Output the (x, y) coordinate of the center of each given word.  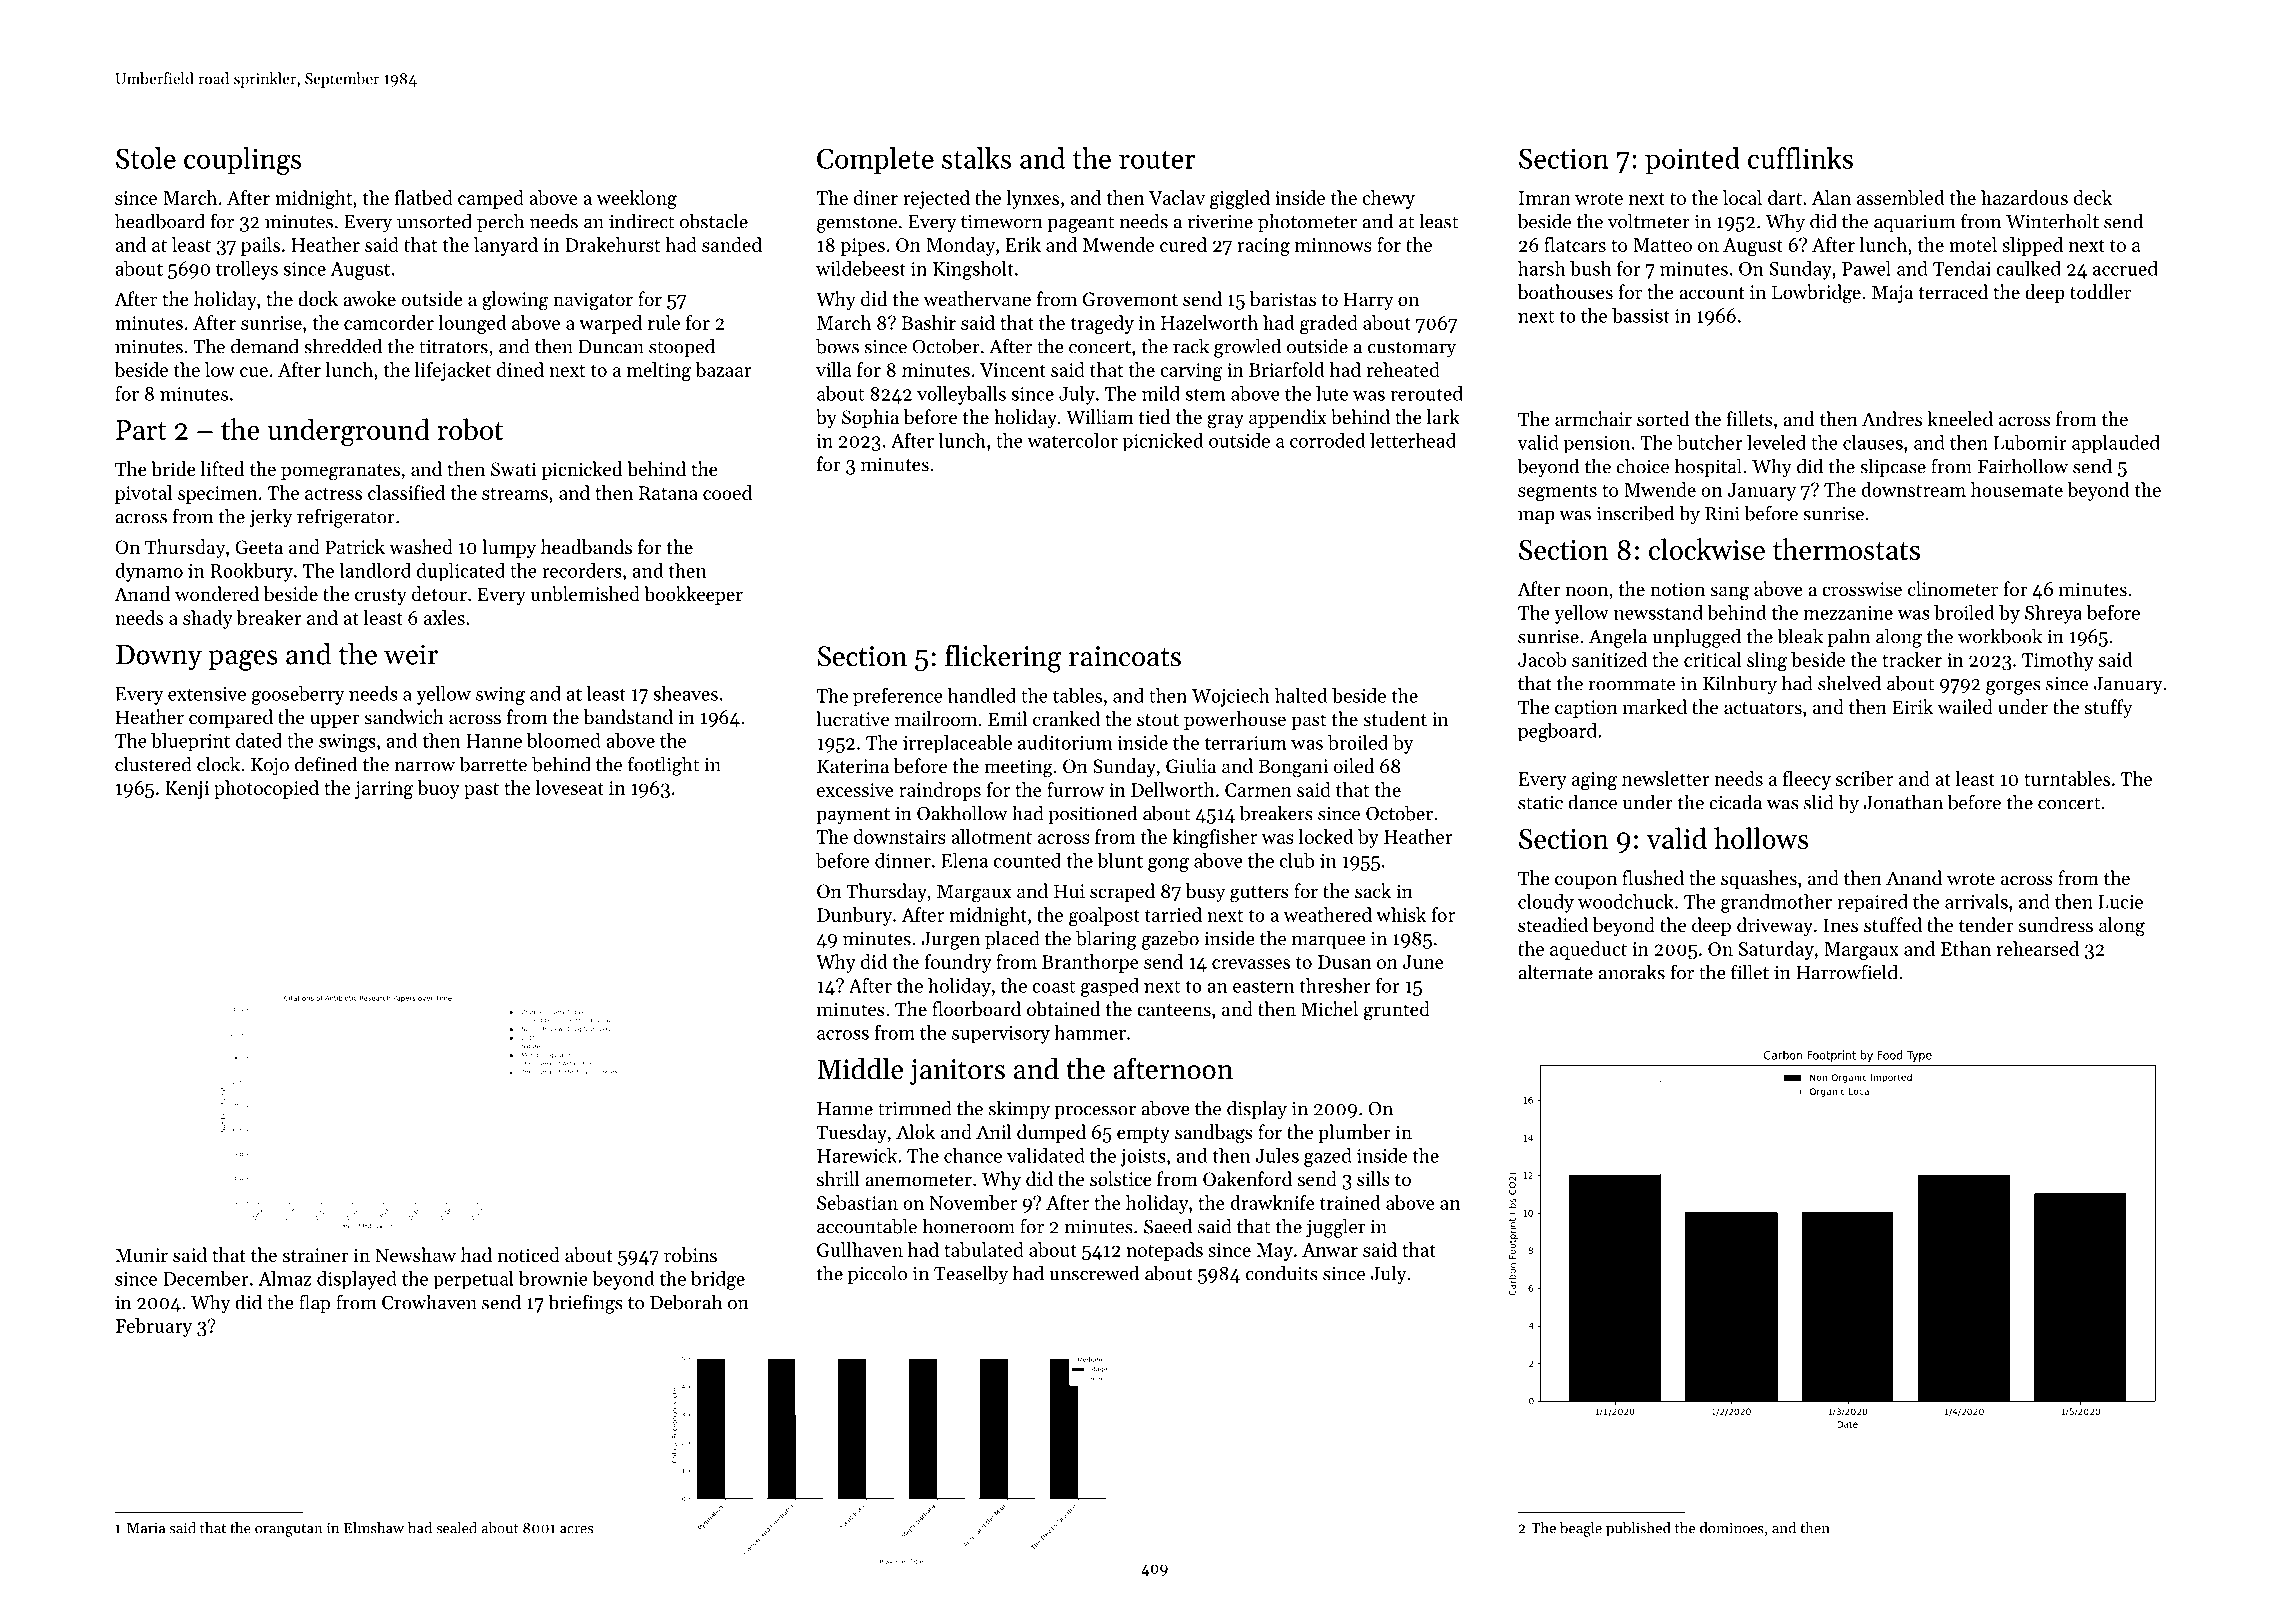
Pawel (1866, 268)
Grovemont (1130, 299)
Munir (141, 1255)
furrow (1075, 789)
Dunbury (854, 916)
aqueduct (1588, 950)
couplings (243, 161)
